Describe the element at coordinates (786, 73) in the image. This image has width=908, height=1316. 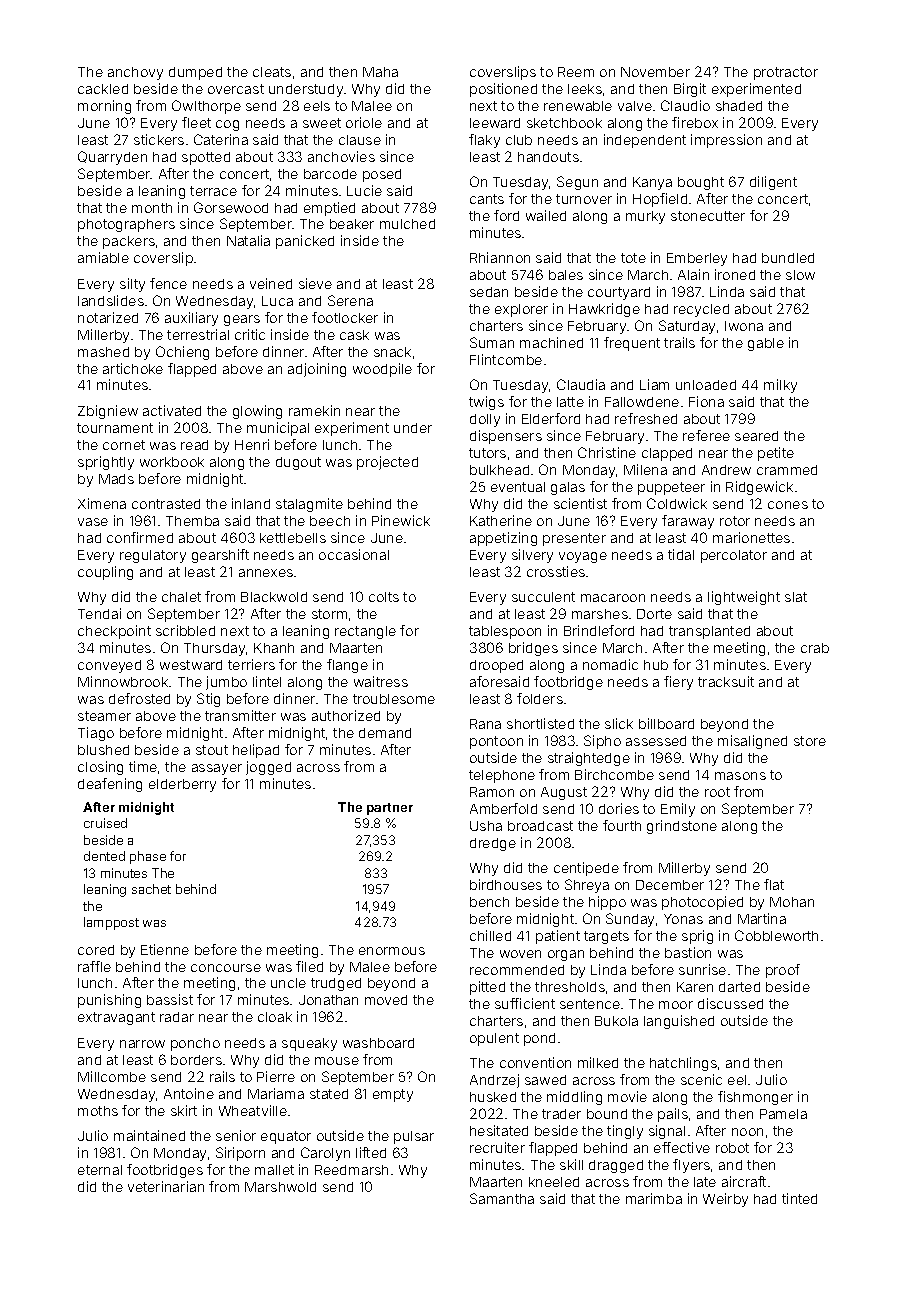
I see `protractor` at that location.
